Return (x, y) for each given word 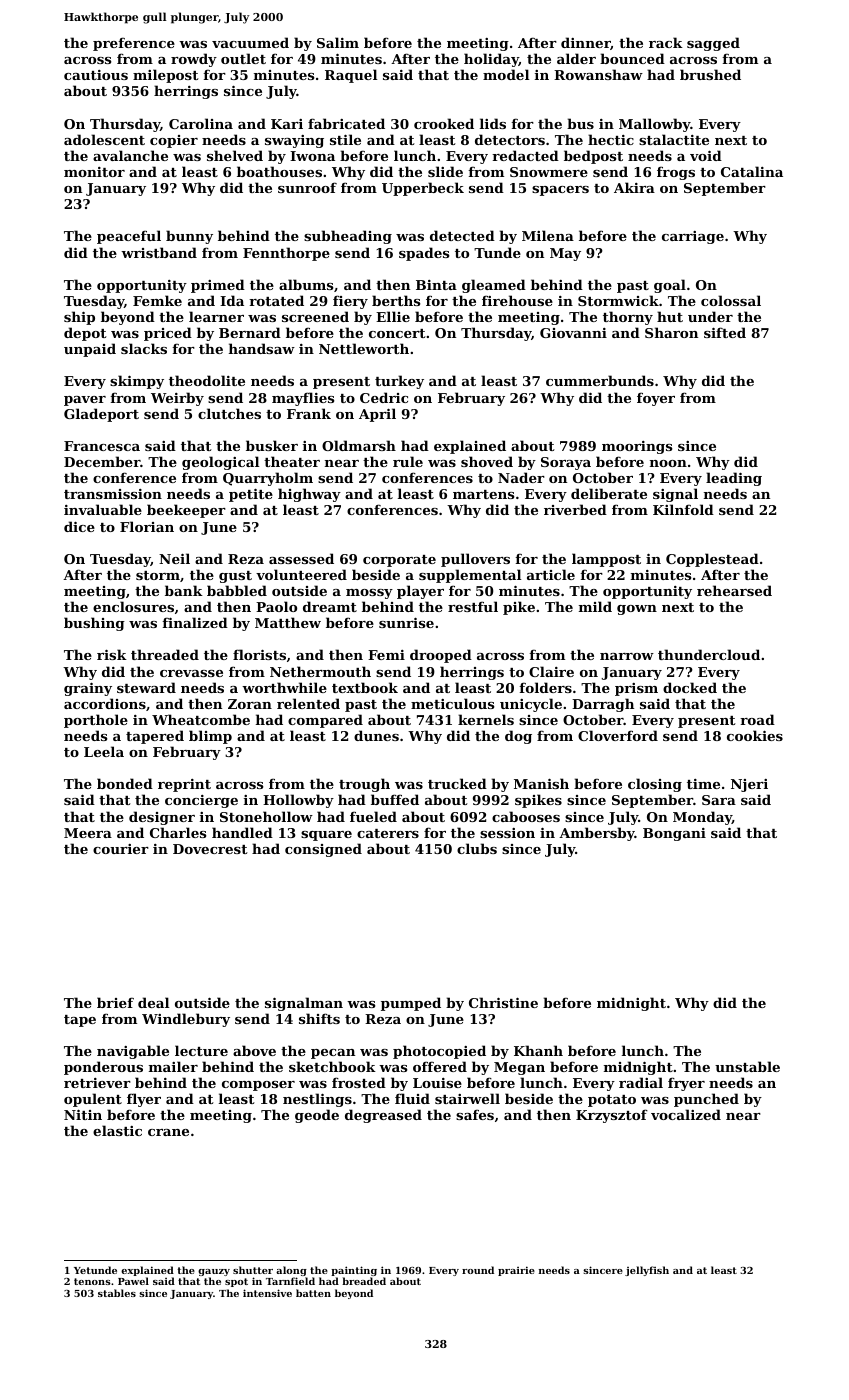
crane (168, 1132)
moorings (637, 447)
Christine (503, 1002)
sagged (713, 44)
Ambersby (597, 834)
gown (637, 610)
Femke (157, 300)
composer (258, 1086)
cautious (96, 75)
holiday (491, 60)
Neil (174, 558)
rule (408, 461)
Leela (104, 751)
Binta (436, 285)
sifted (725, 332)
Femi (386, 655)
